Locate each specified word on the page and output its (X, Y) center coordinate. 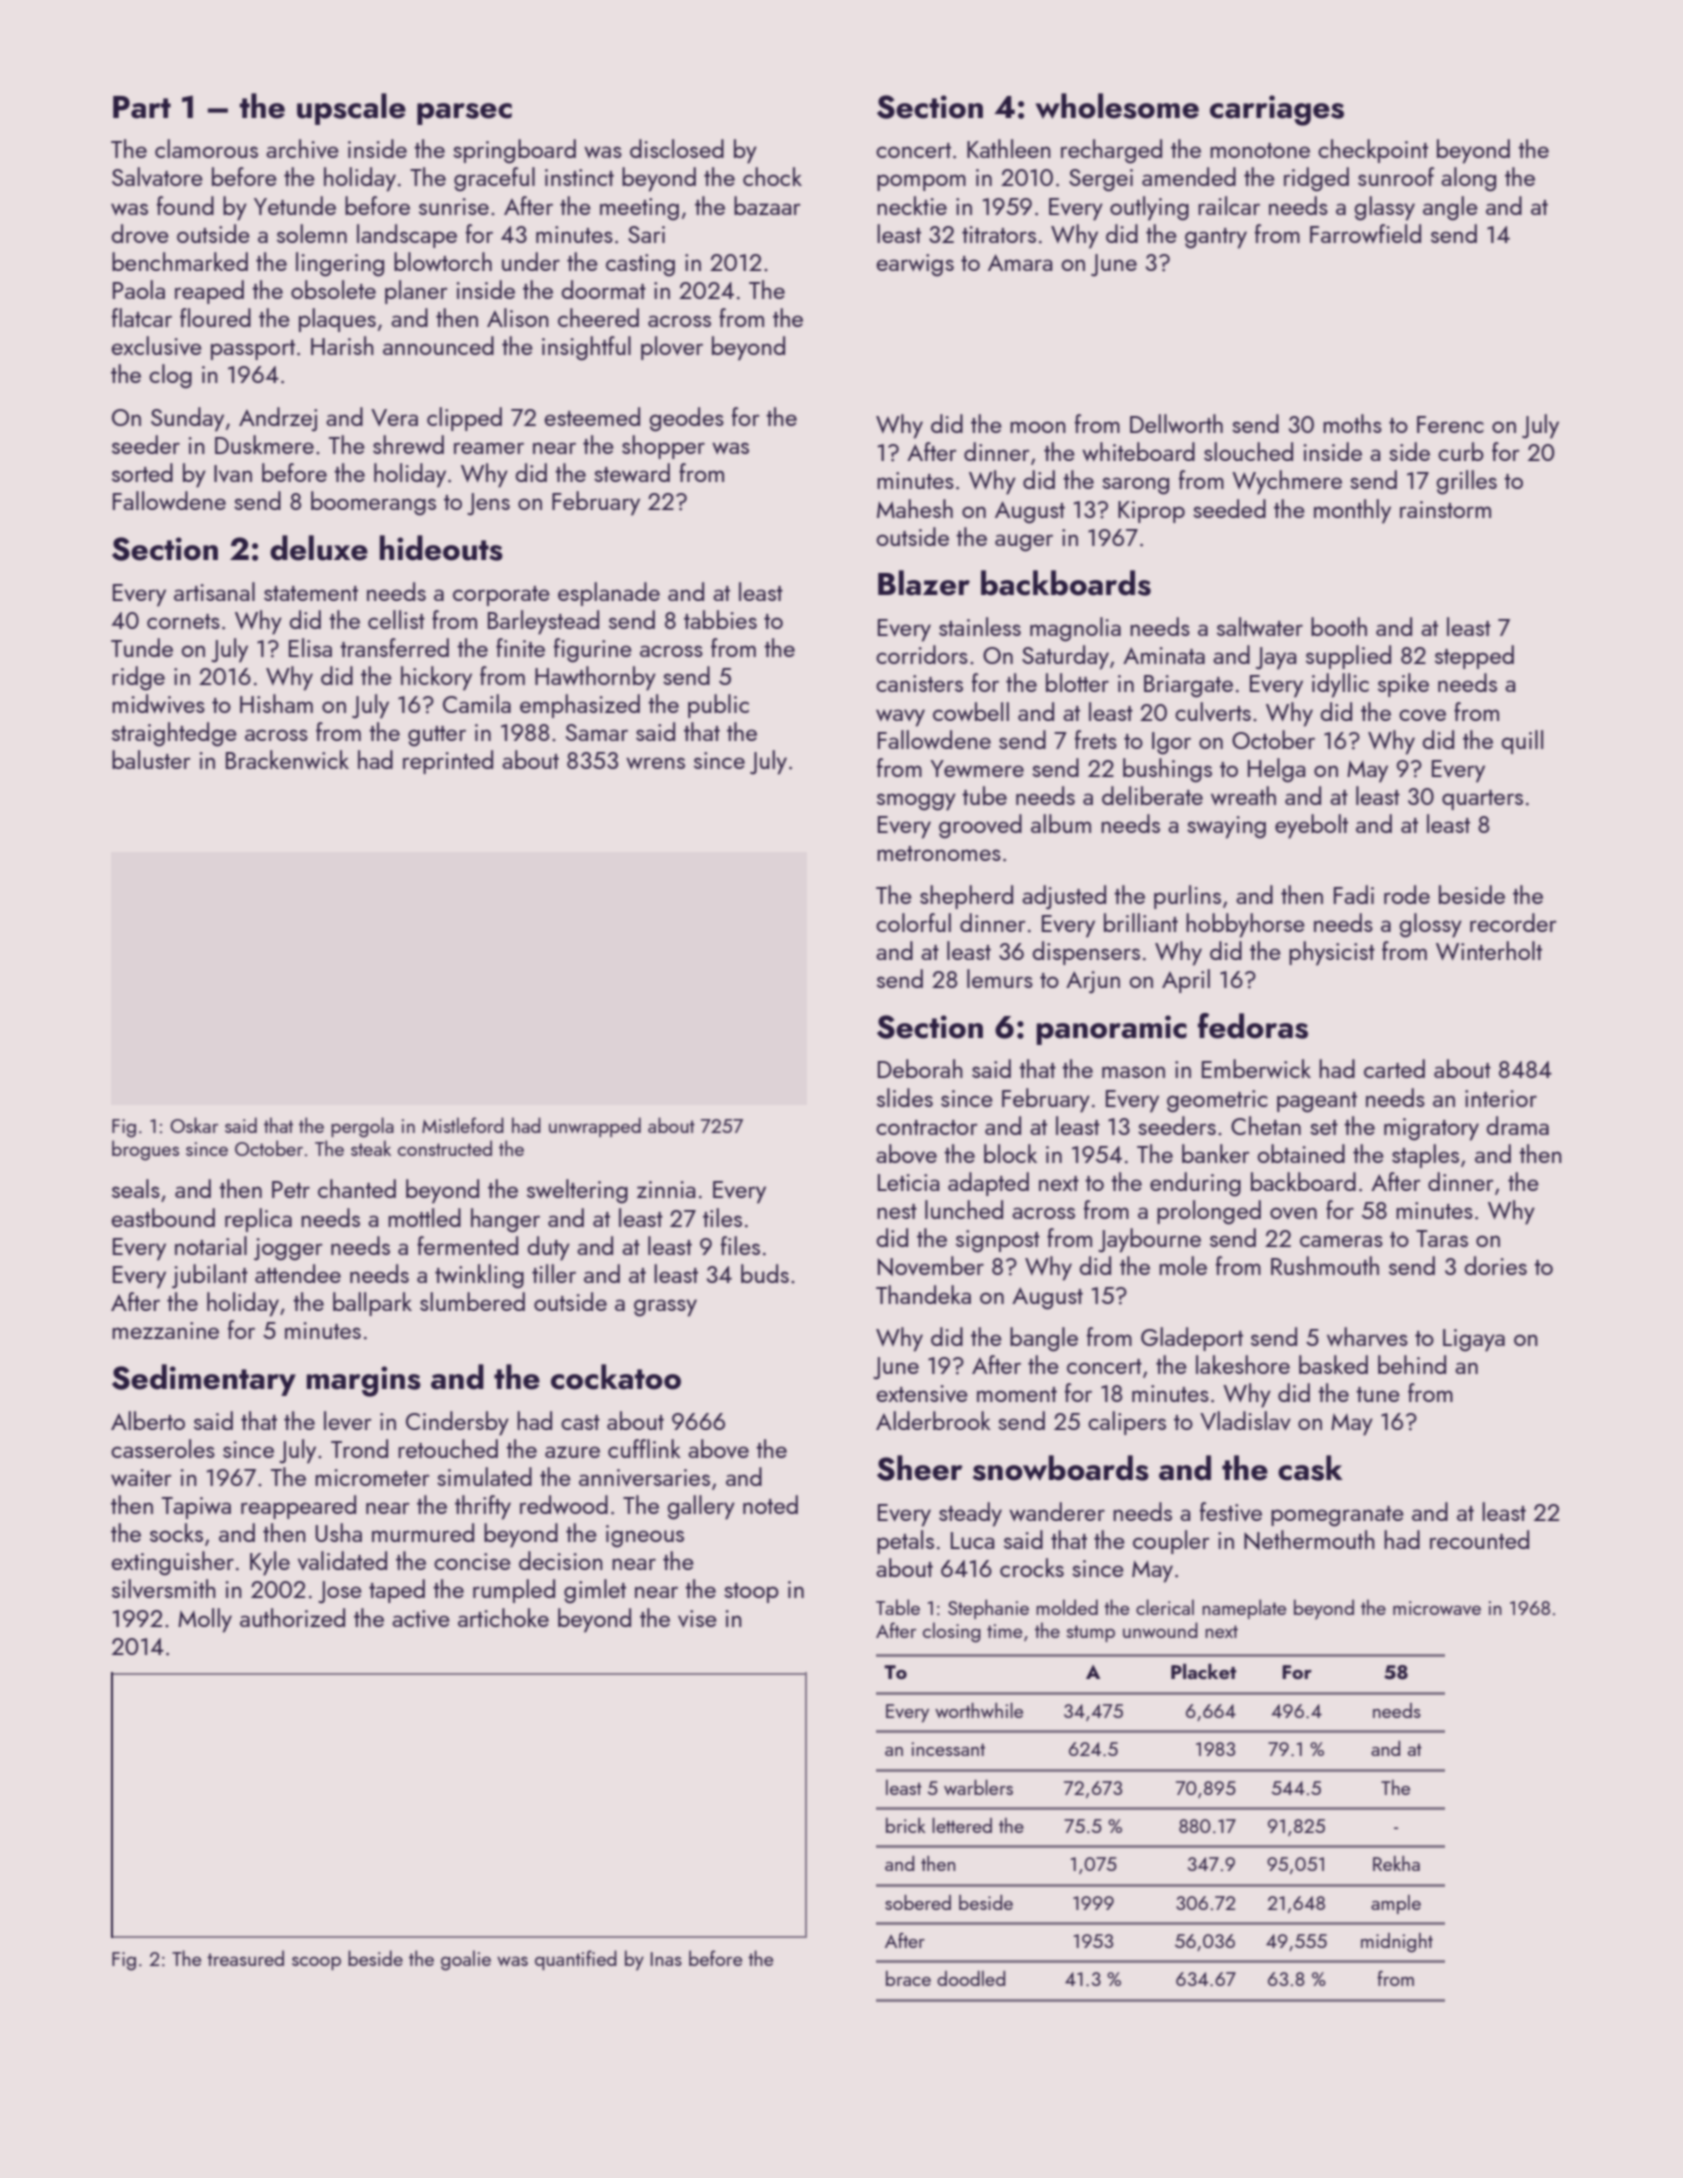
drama (1518, 1125)
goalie (466, 1960)
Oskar (194, 1125)
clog (170, 376)
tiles (722, 1217)
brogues (145, 1150)
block (1010, 1153)
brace (908, 1978)
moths (1352, 423)
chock (772, 176)
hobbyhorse (1245, 925)
